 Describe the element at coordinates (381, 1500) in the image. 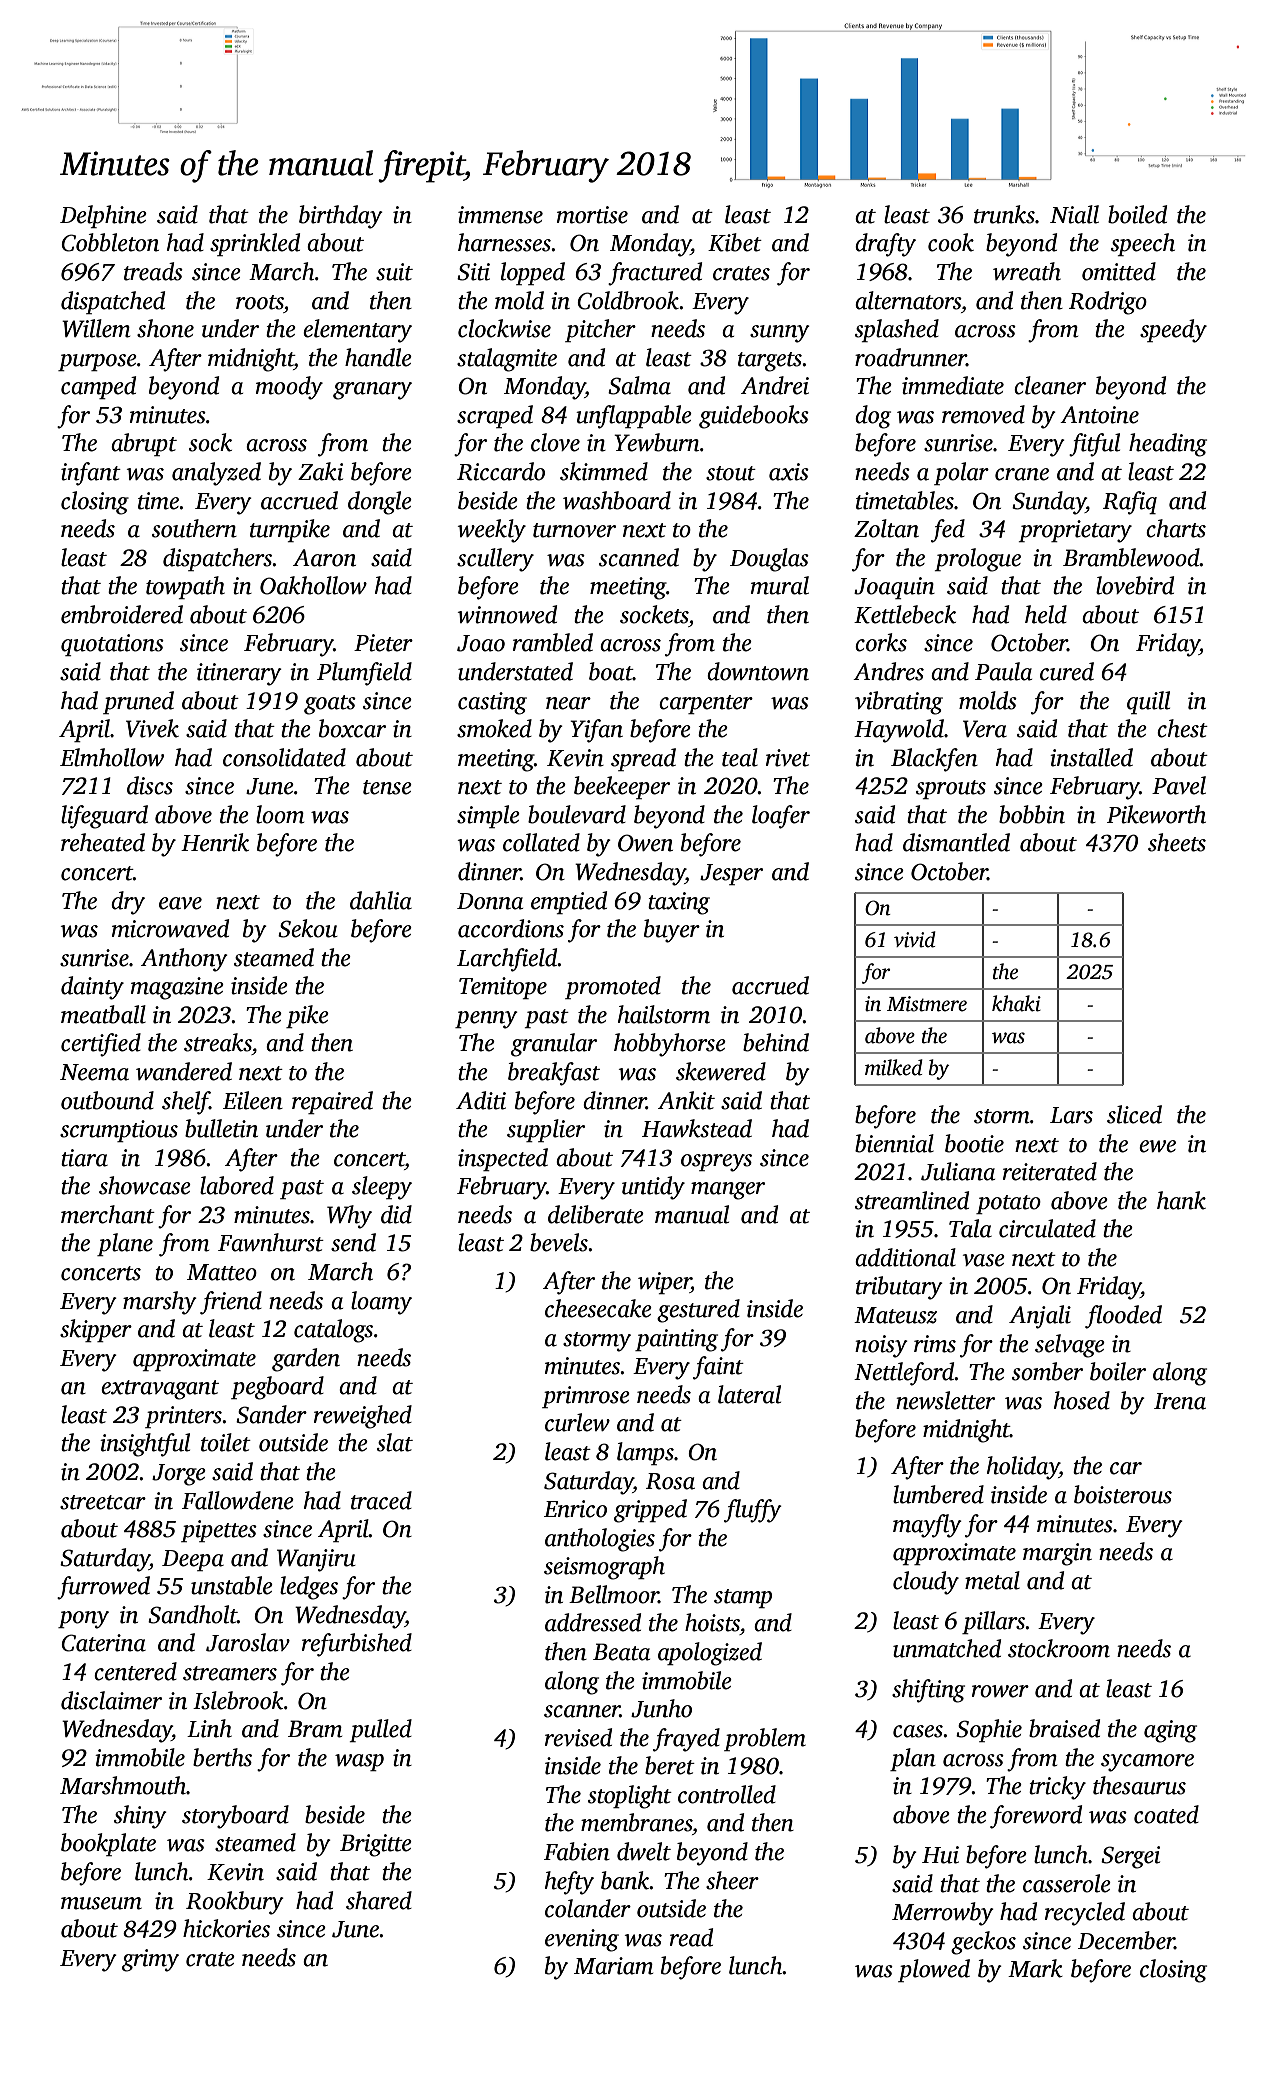

I see `traced` at that location.
